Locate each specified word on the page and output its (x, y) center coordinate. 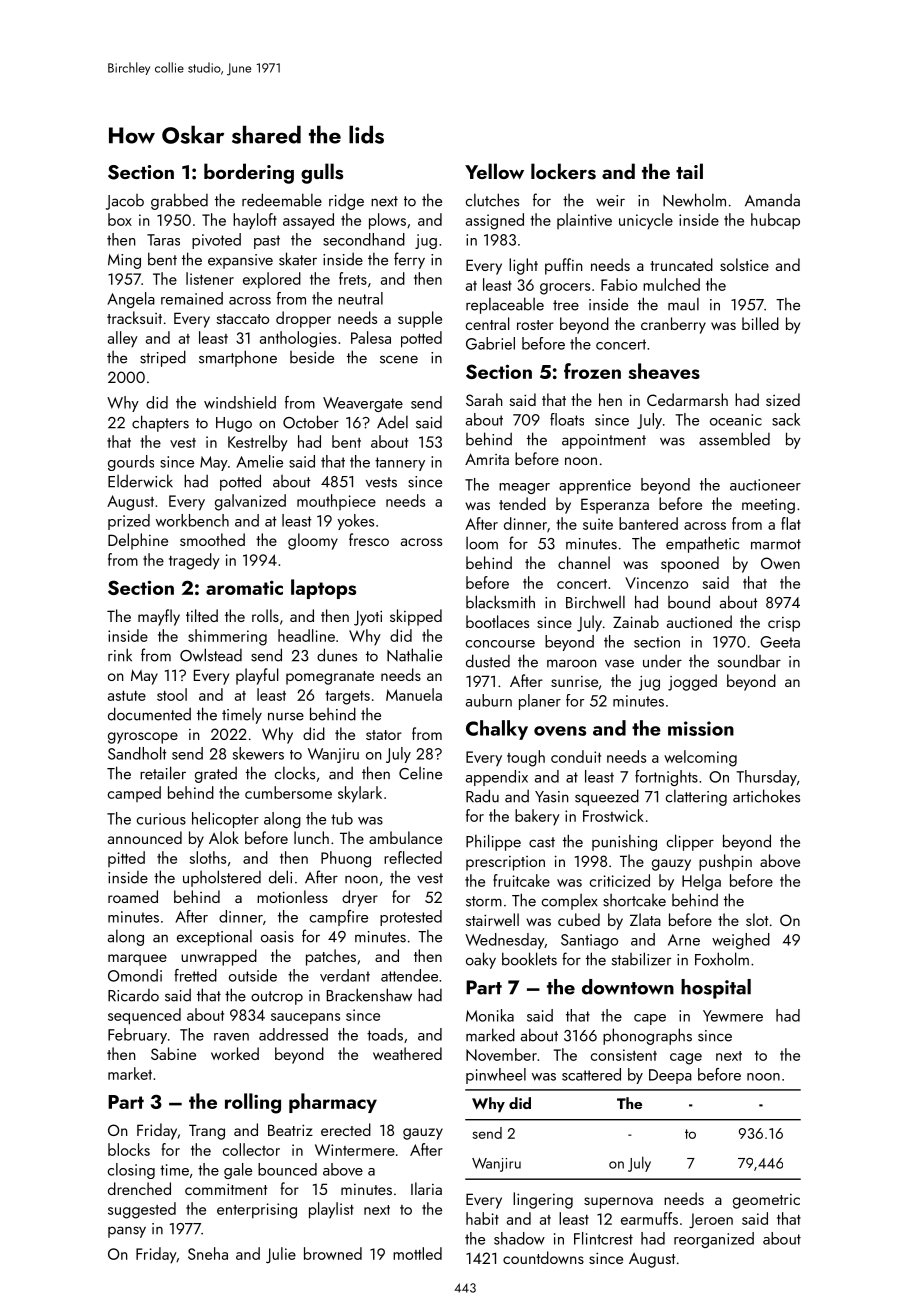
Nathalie (414, 655)
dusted (488, 661)
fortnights (666, 778)
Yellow (494, 171)
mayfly (159, 617)
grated (216, 775)
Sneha (208, 1253)
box (120, 219)
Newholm (694, 200)
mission (701, 728)
